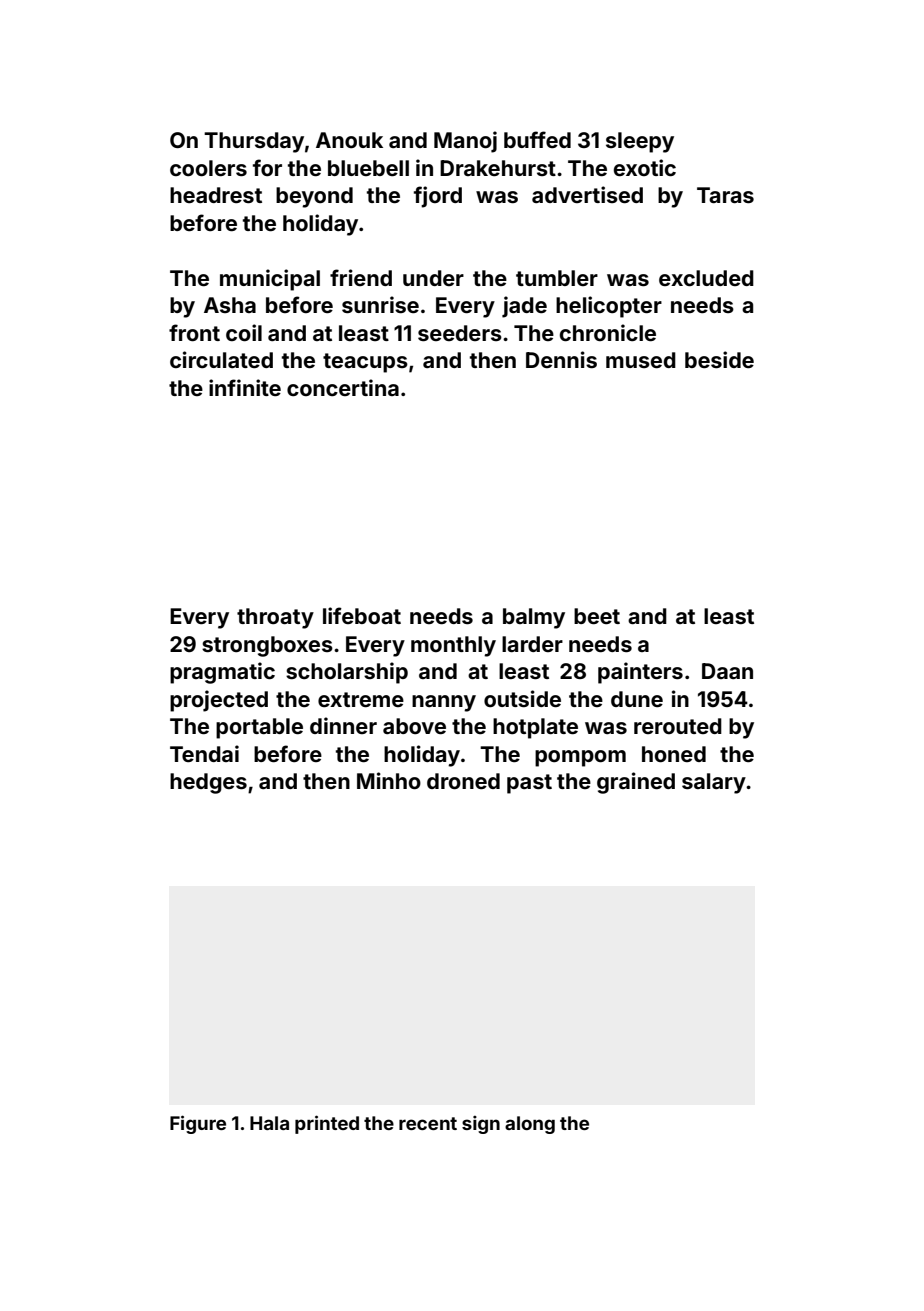  Describe the element at coordinates (640, 142) in the screenshot. I see `sleepy` at that location.
